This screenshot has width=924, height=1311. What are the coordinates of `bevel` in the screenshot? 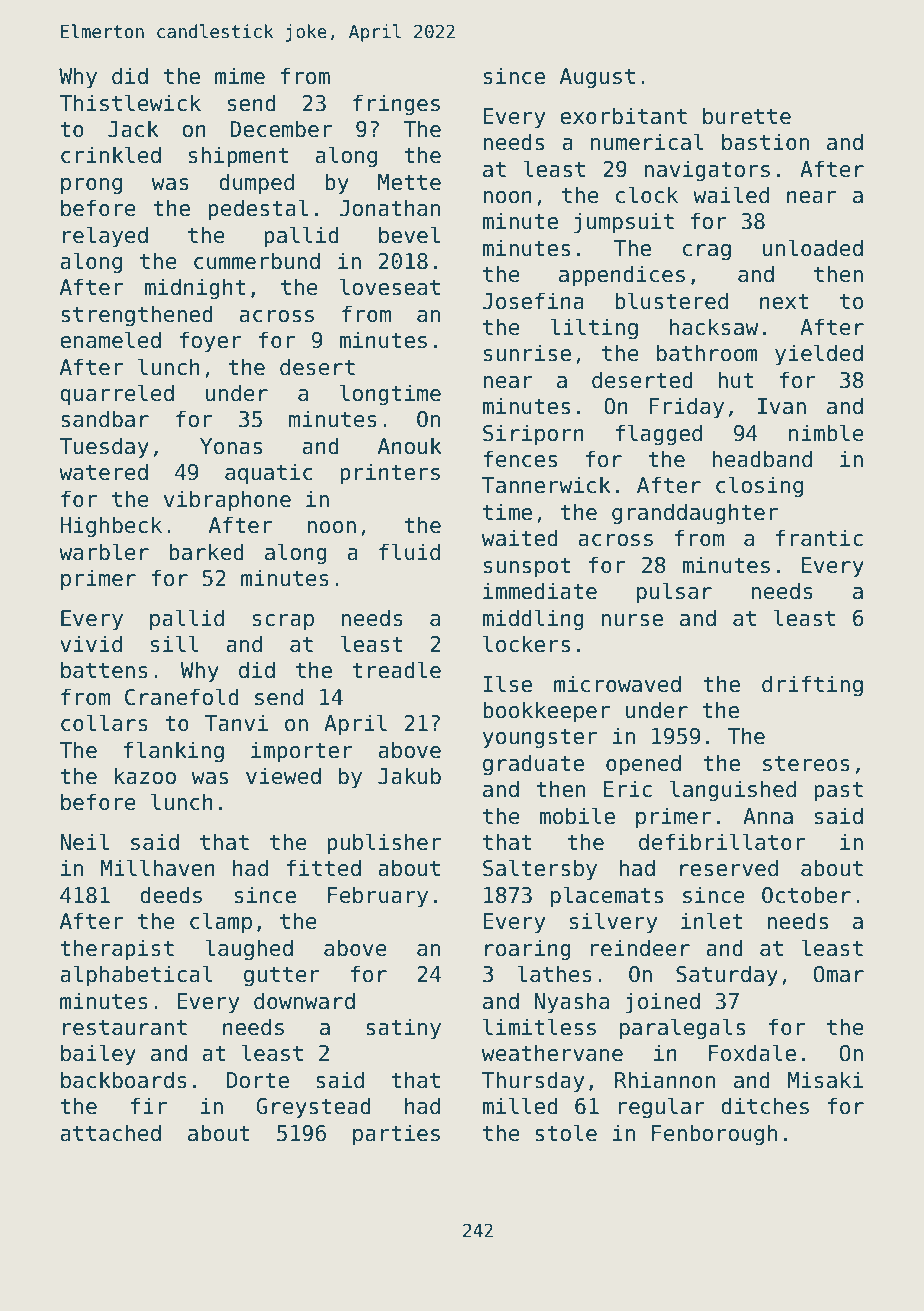 It's located at (409, 235).
